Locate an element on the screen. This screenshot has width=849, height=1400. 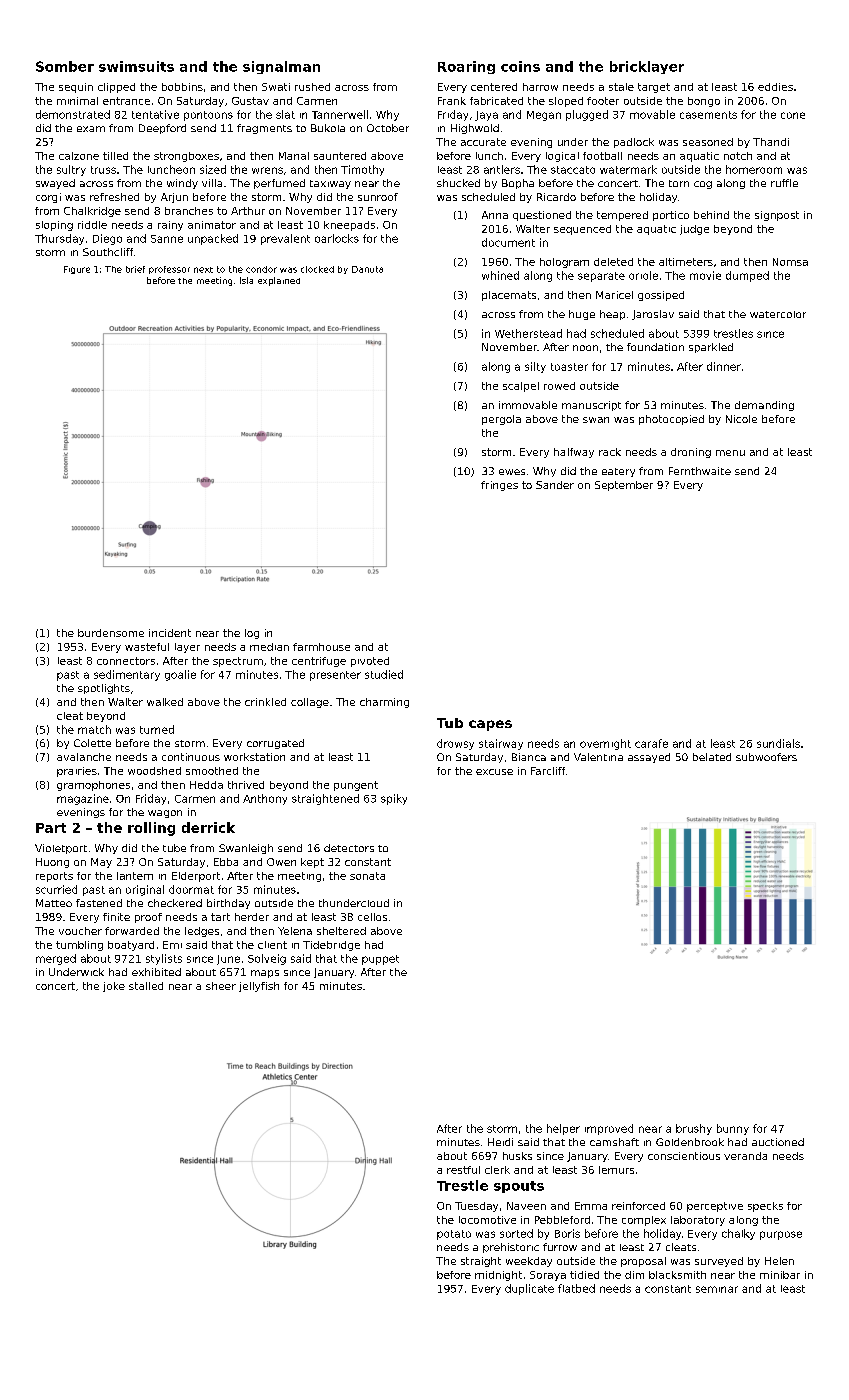
belated is located at coordinates (712, 757).
